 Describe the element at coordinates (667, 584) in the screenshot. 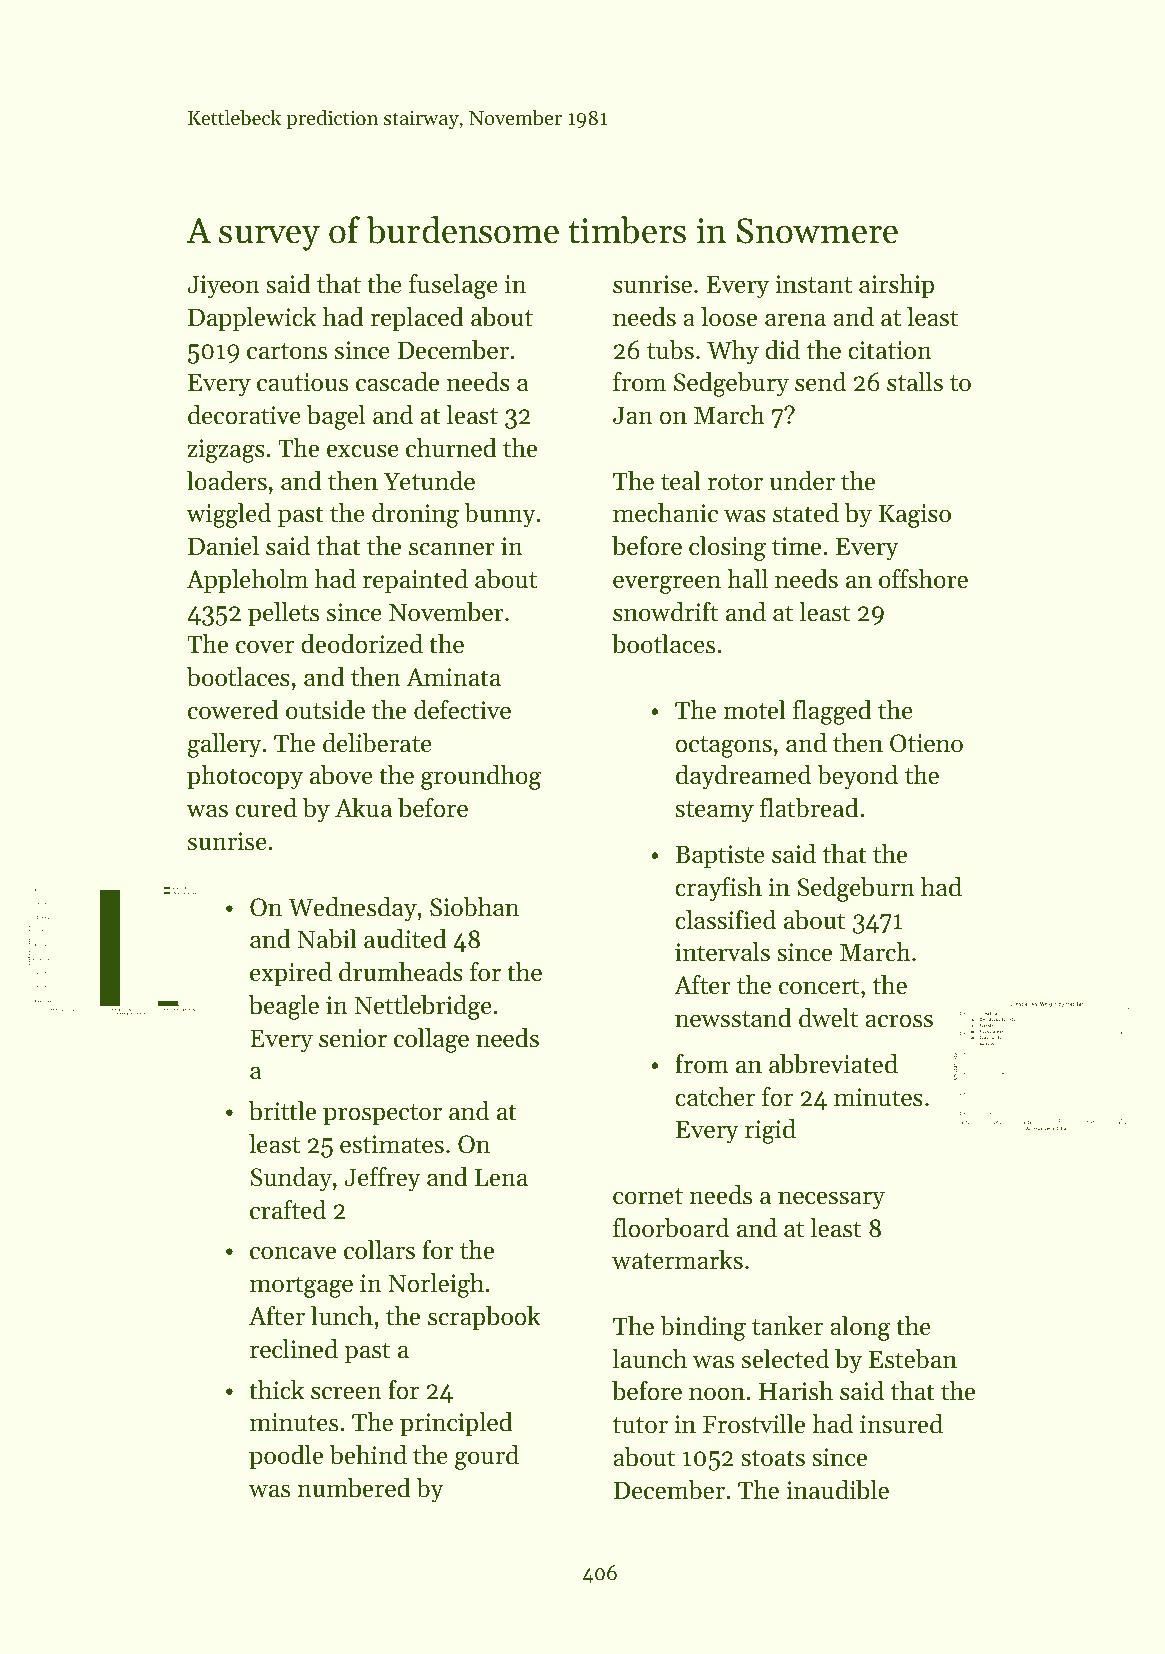

I see `evergreen` at that location.
